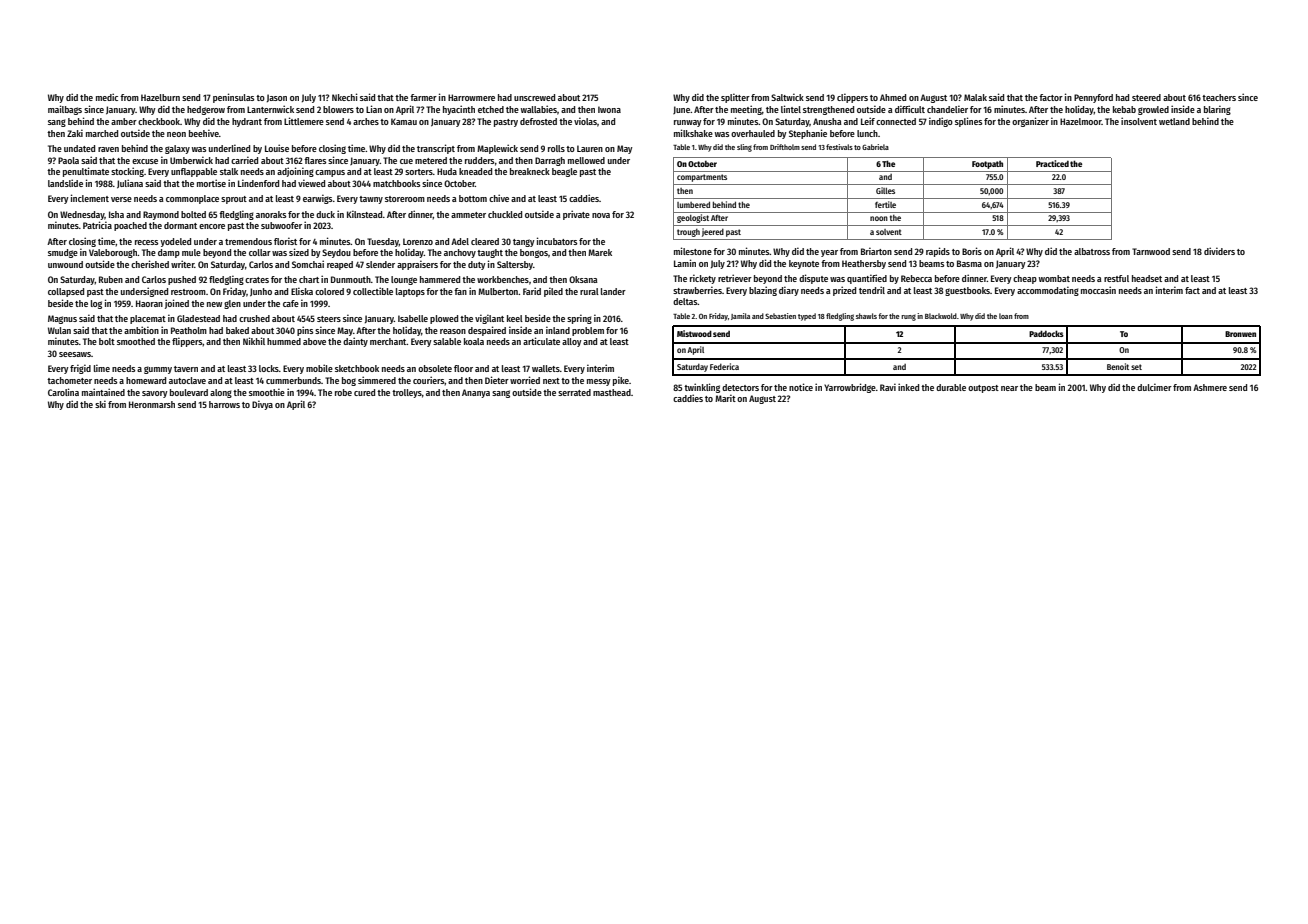 The height and width of the page is (924, 1308). Describe the element at coordinates (724, 366) in the page. I see `Federica` at that location.
